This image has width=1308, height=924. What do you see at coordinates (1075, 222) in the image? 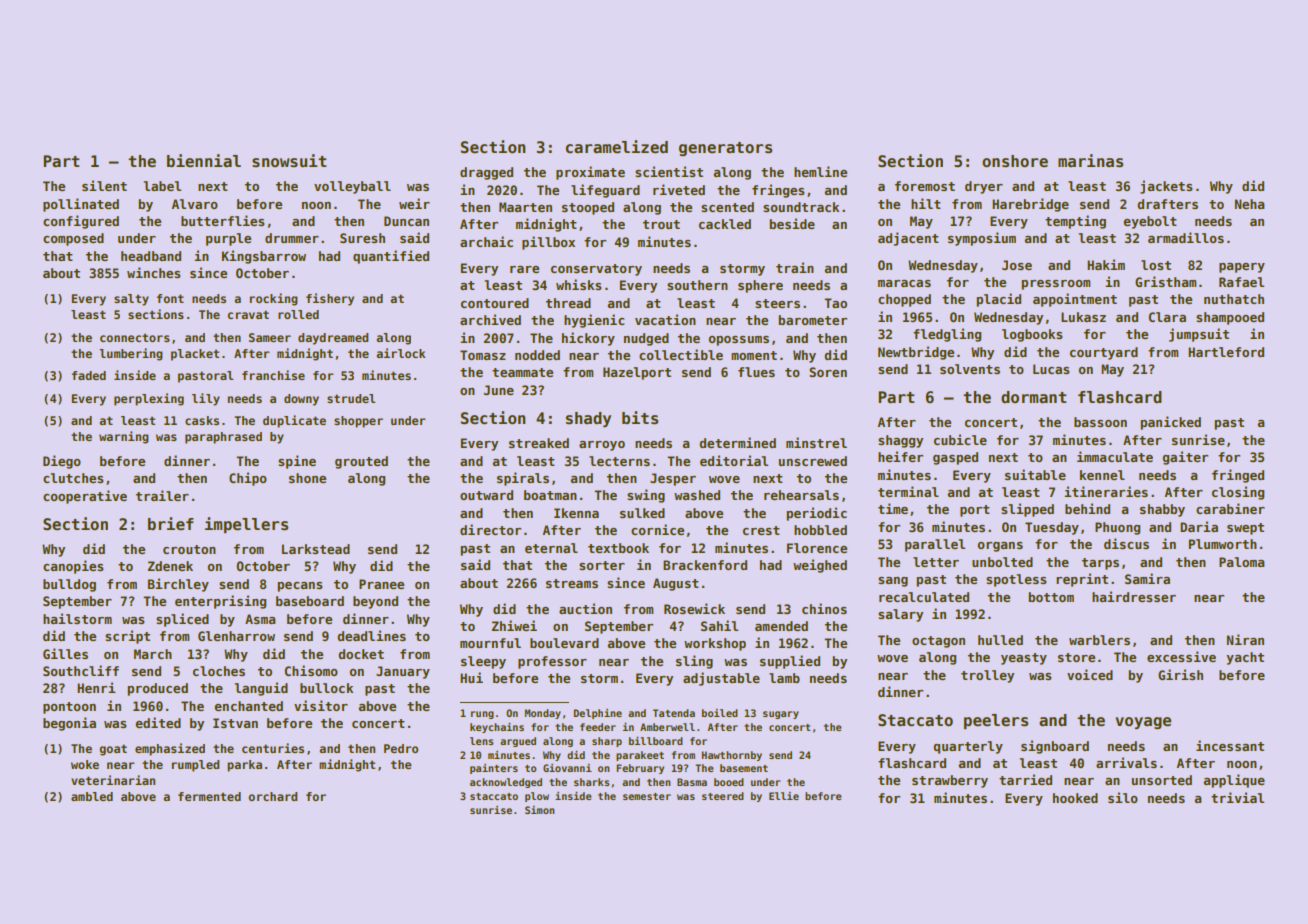
I see `tempting` at bounding box center [1075, 222].
